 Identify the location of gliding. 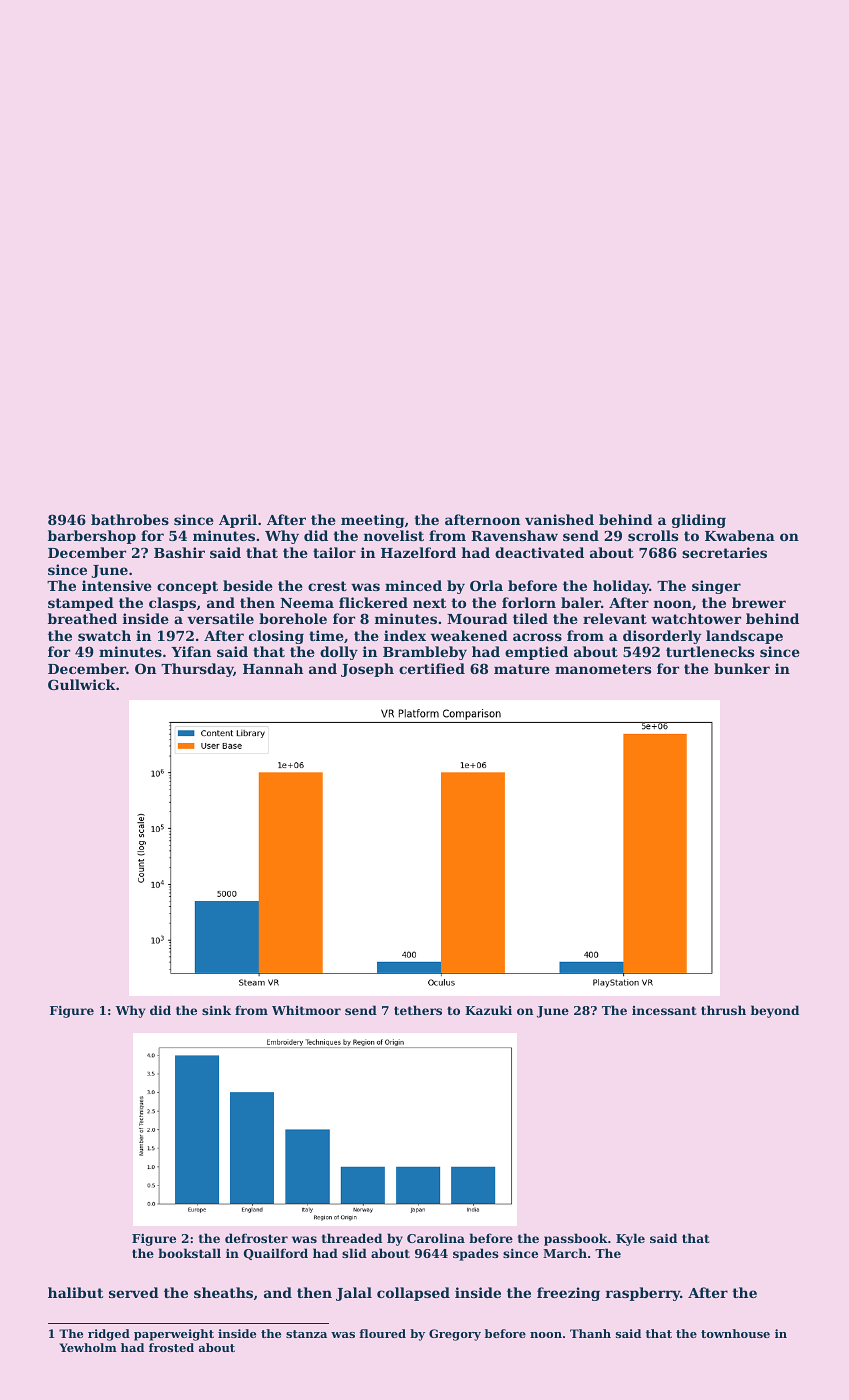
(699, 521).
